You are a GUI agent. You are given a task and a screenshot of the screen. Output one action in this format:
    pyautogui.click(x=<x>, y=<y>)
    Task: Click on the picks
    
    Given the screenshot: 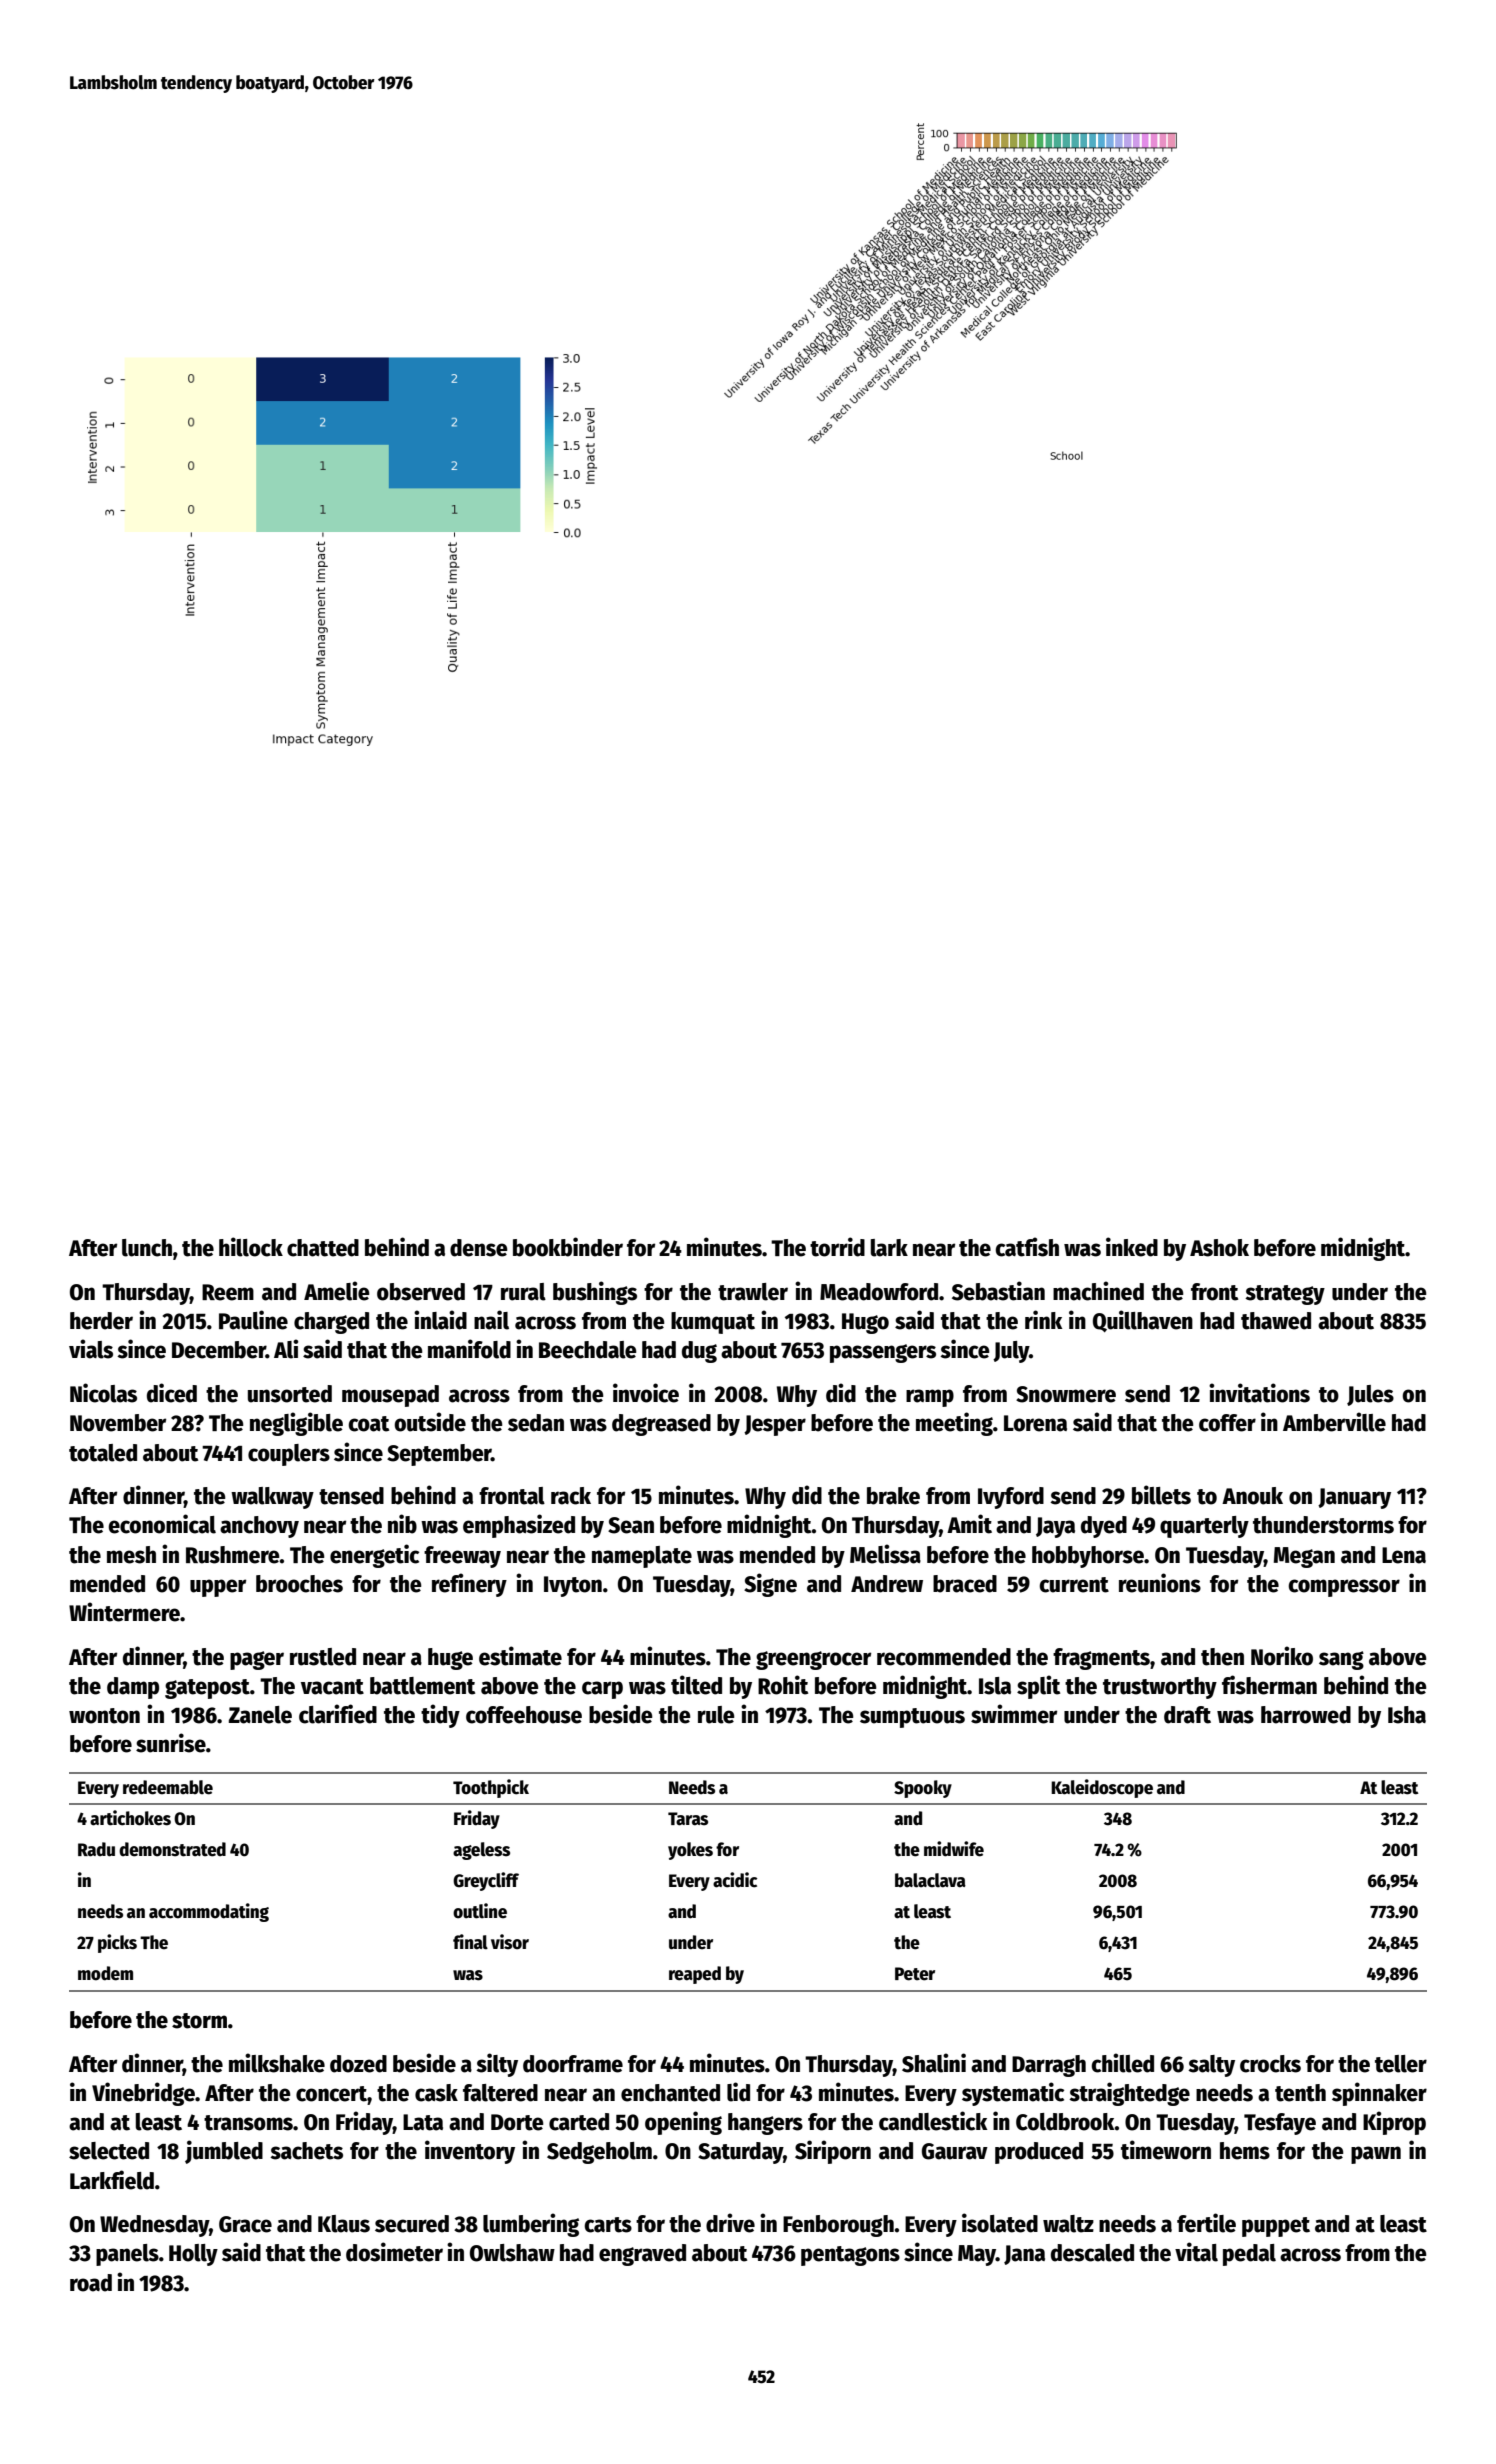 What is the action you would take?
    pyautogui.click(x=117, y=1943)
